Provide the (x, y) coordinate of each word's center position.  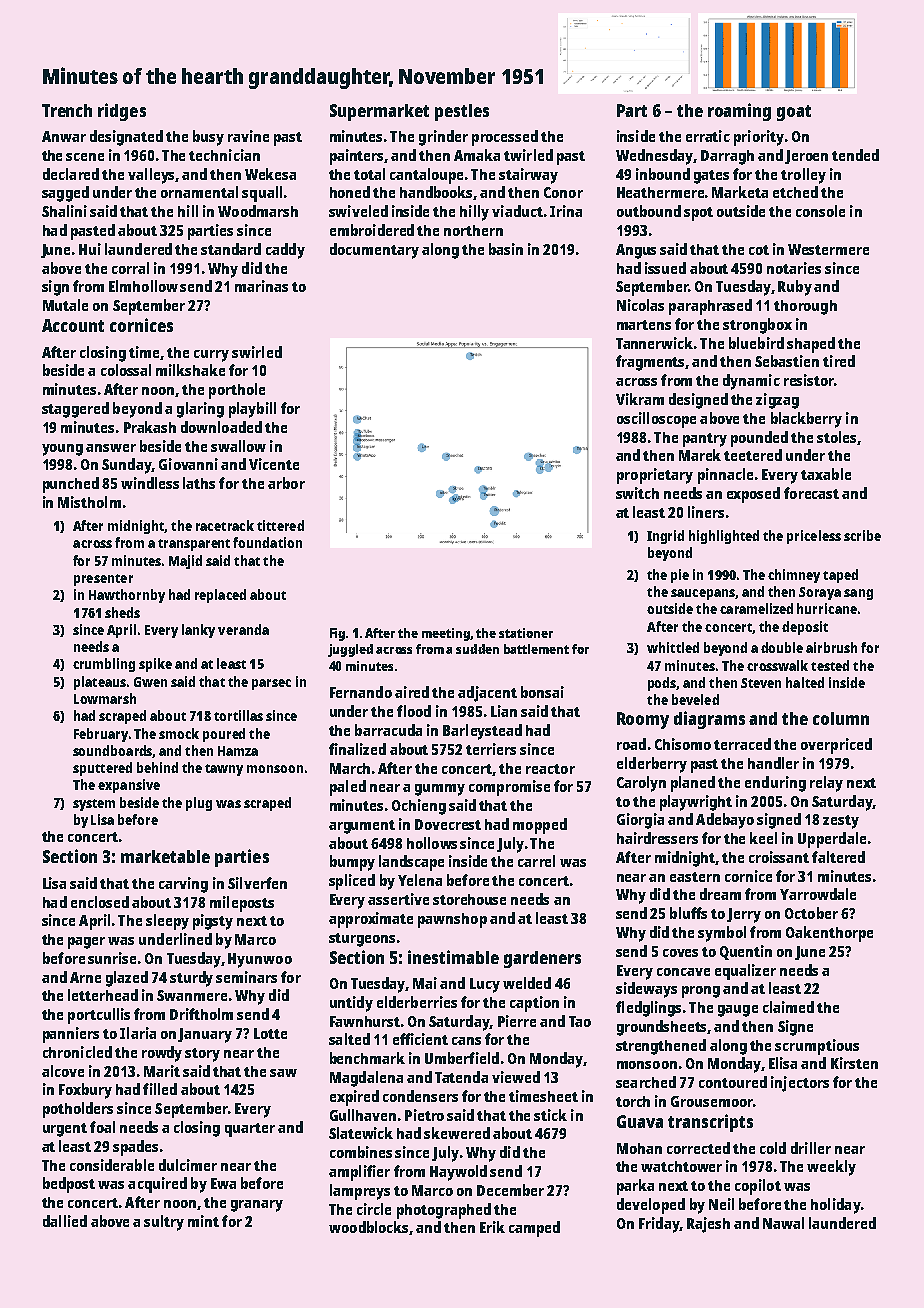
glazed (127, 979)
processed (505, 138)
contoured (733, 1082)
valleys (151, 176)
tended (855, 155)
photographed (444, 1211)
